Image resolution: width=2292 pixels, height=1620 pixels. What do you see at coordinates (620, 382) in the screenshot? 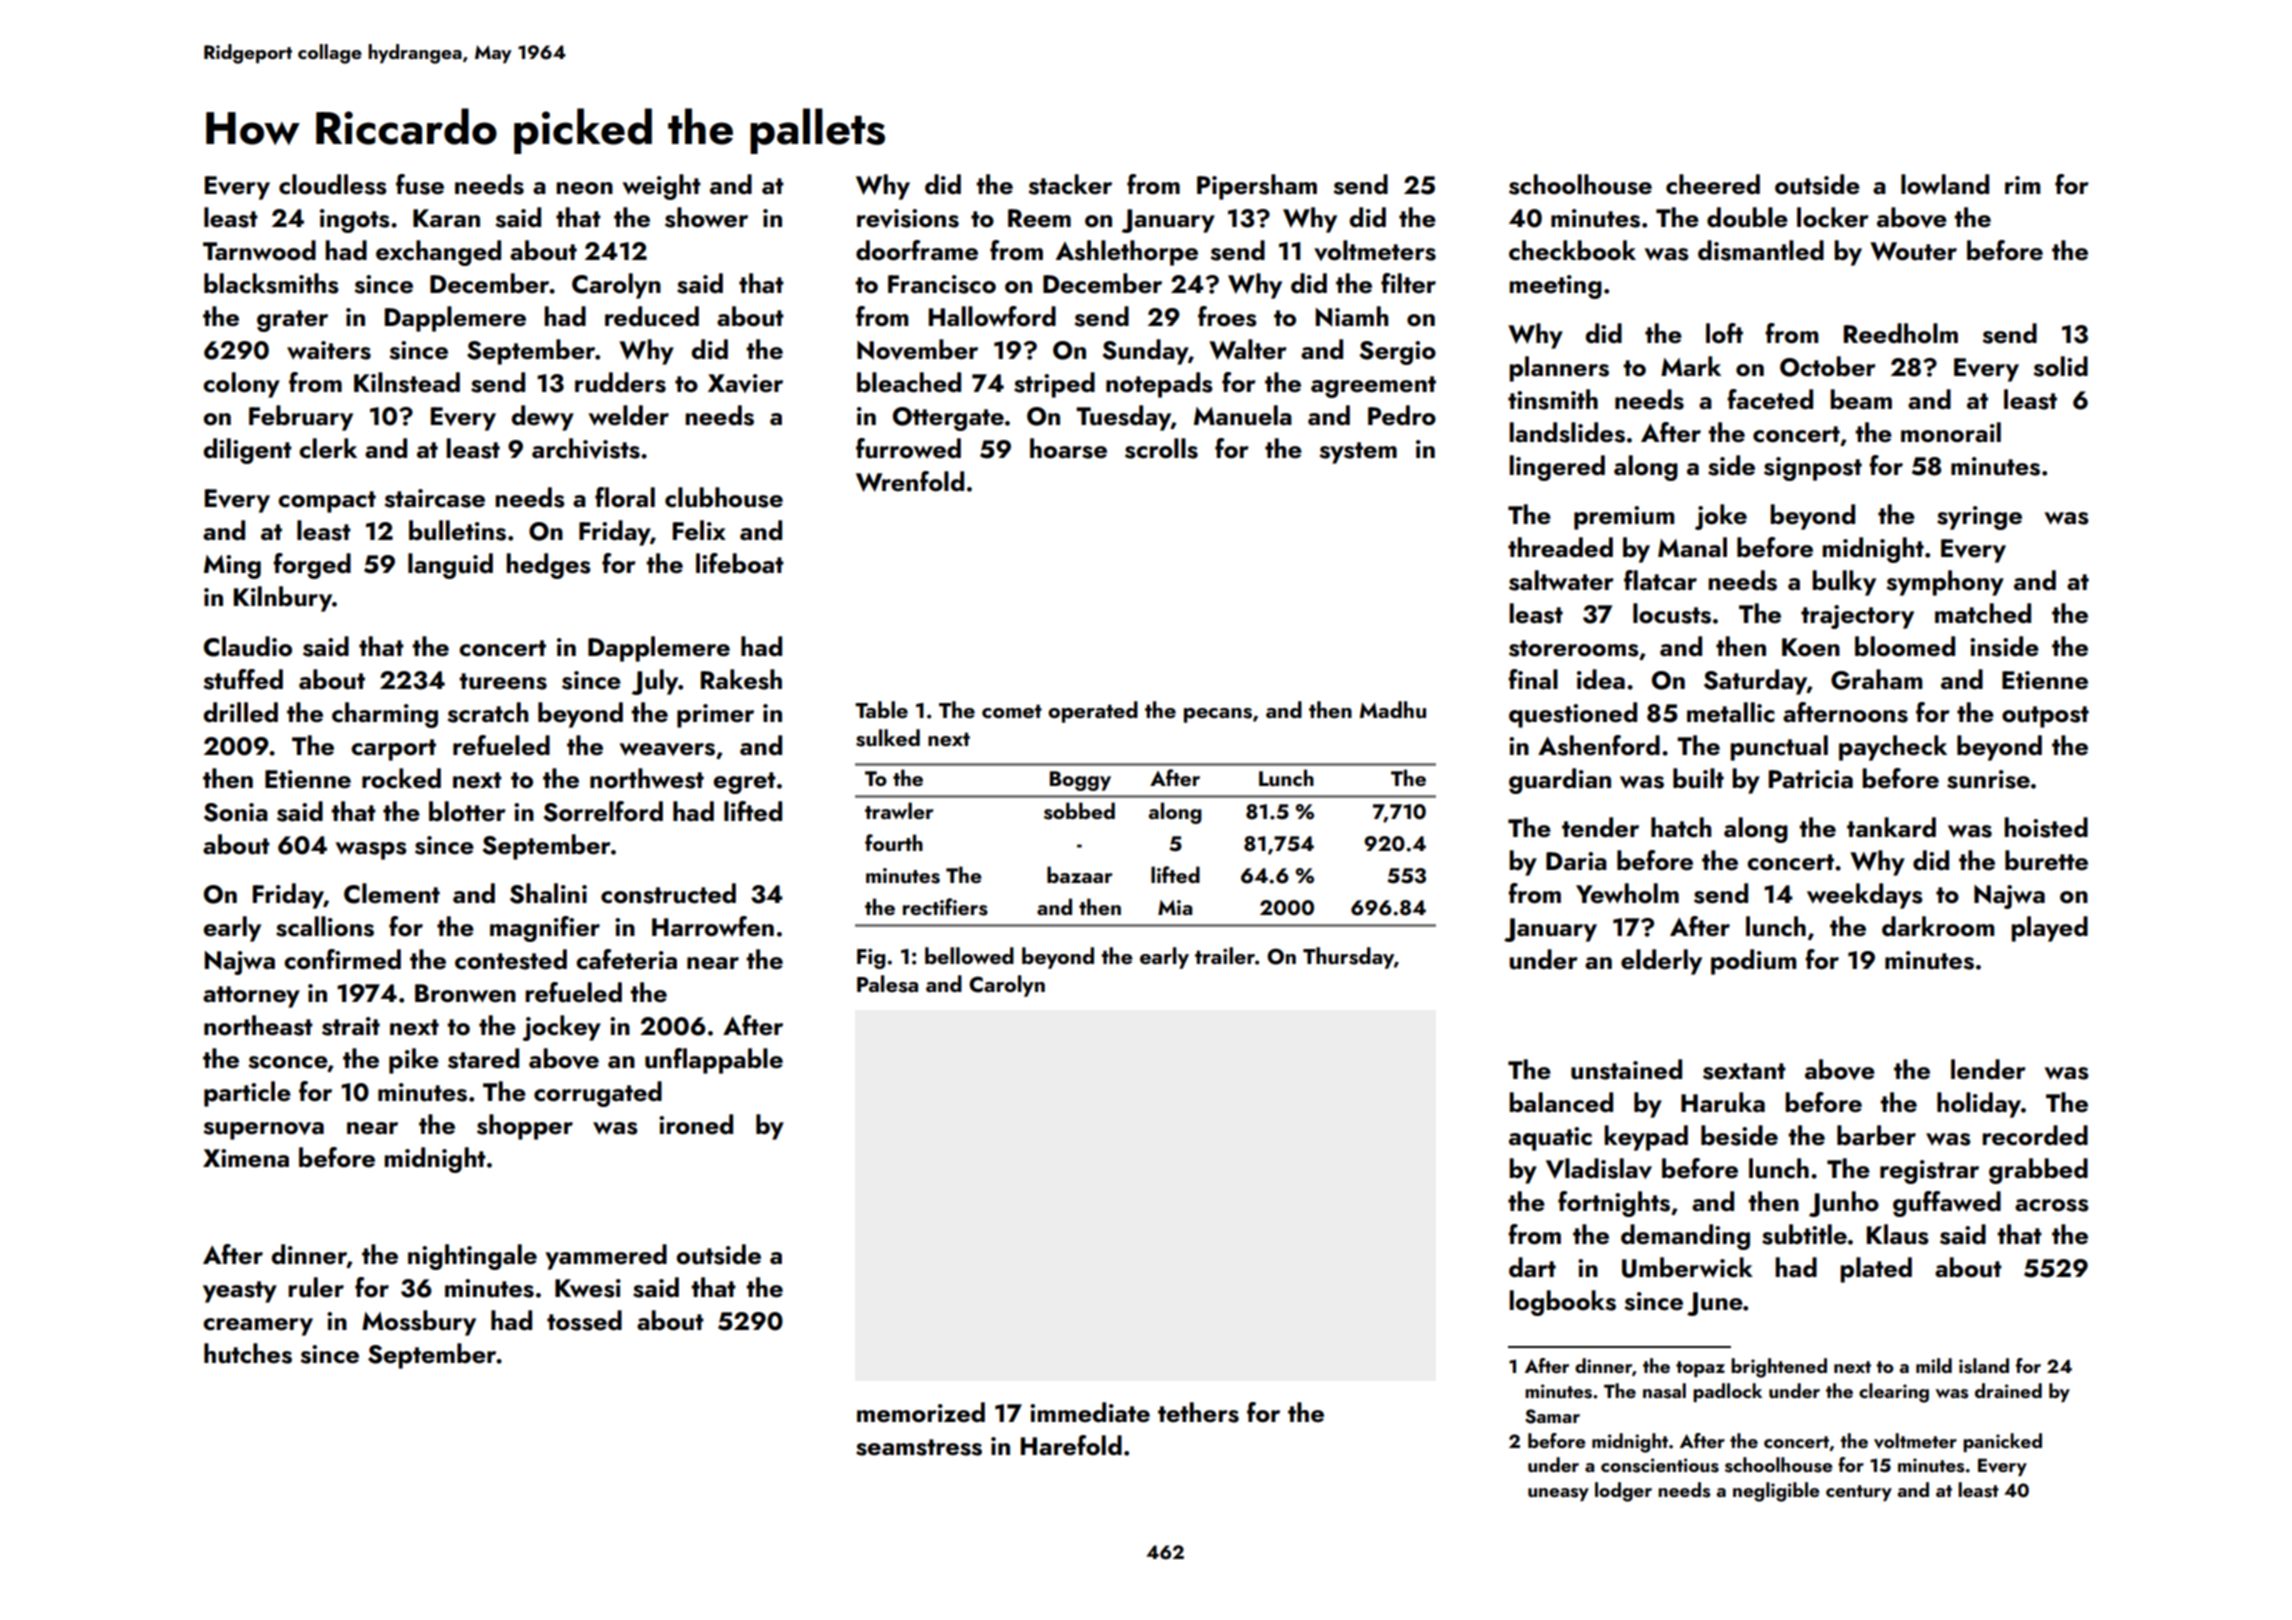
I see `rudders` at bounding box center [620, 382].
